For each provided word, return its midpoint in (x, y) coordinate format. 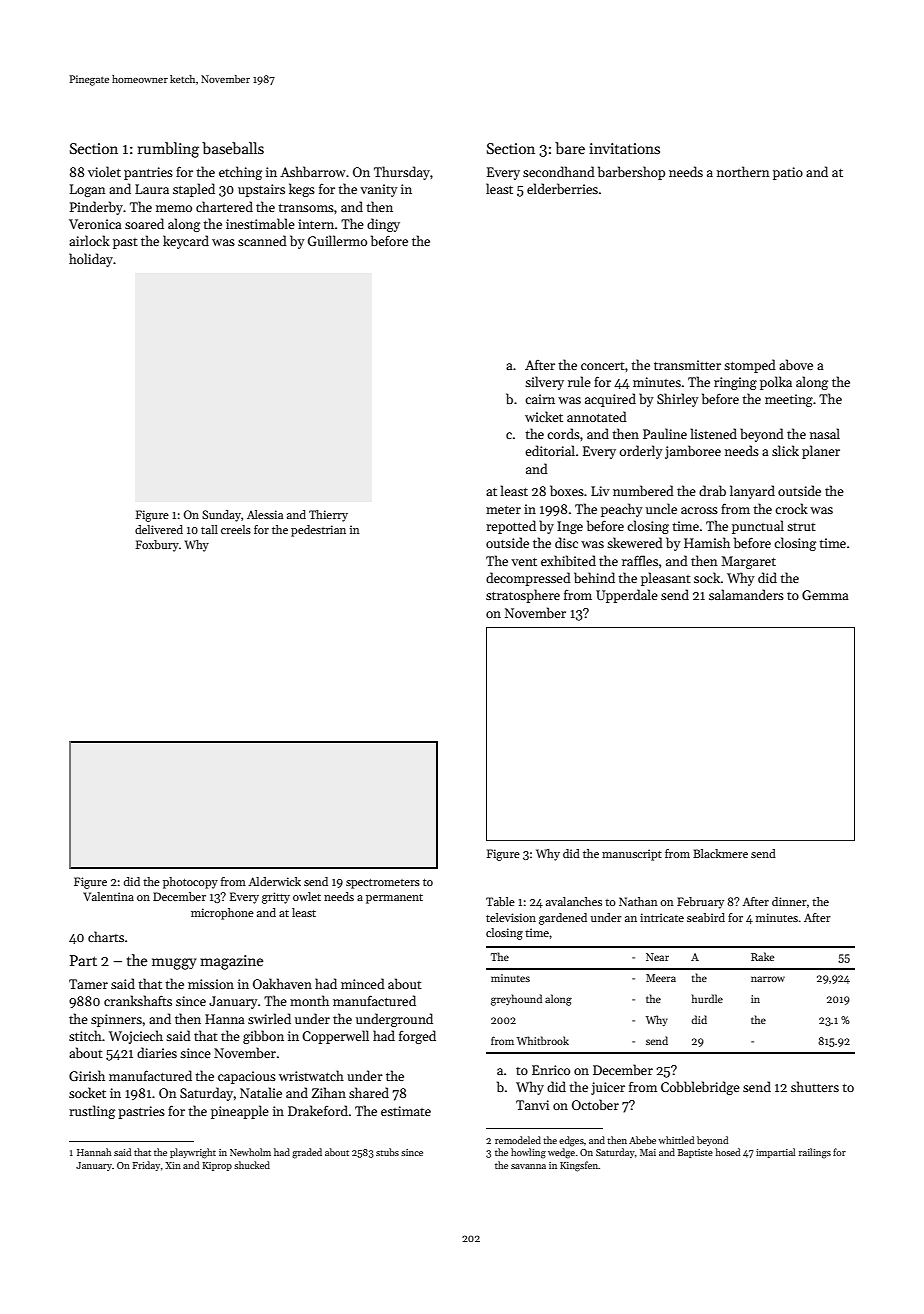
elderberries (562, 188)
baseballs (233, 148)
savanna (528, 1166)
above (796, 364)
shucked (252, 1165)
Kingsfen (579, 1166)
